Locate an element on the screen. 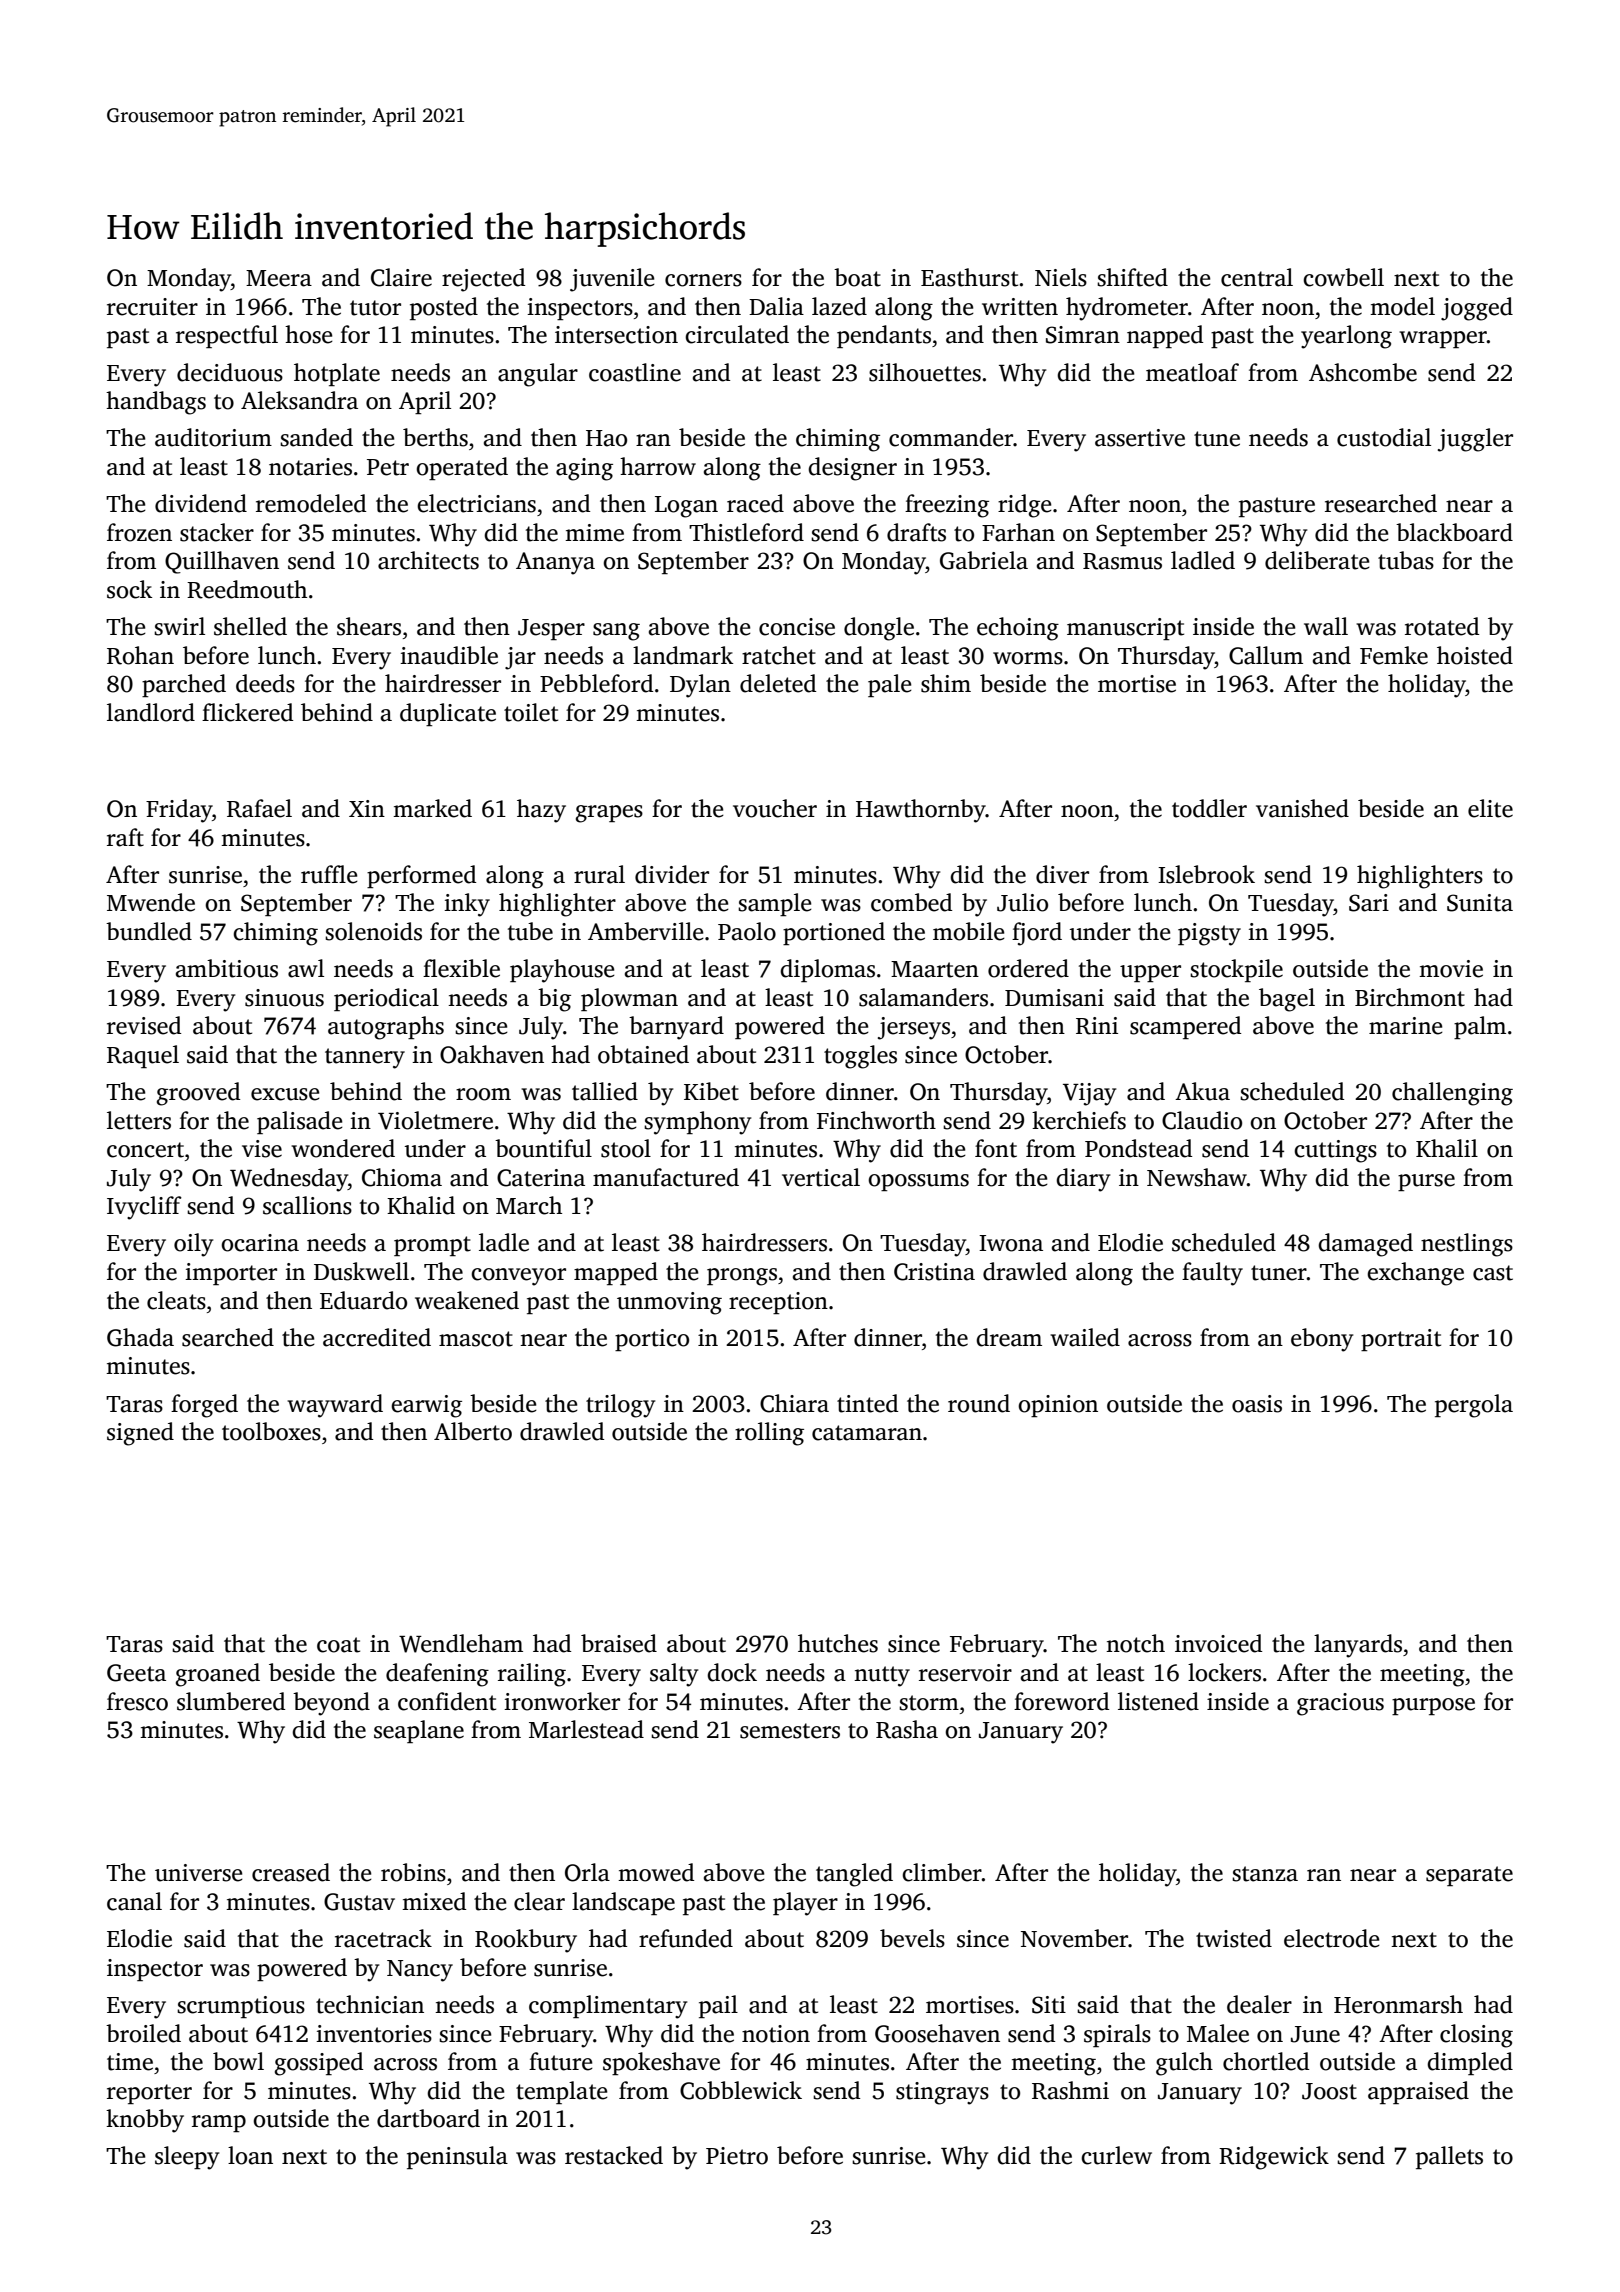 The image size is (1620, 2292). forged is located at coordinates (204, 1406).
